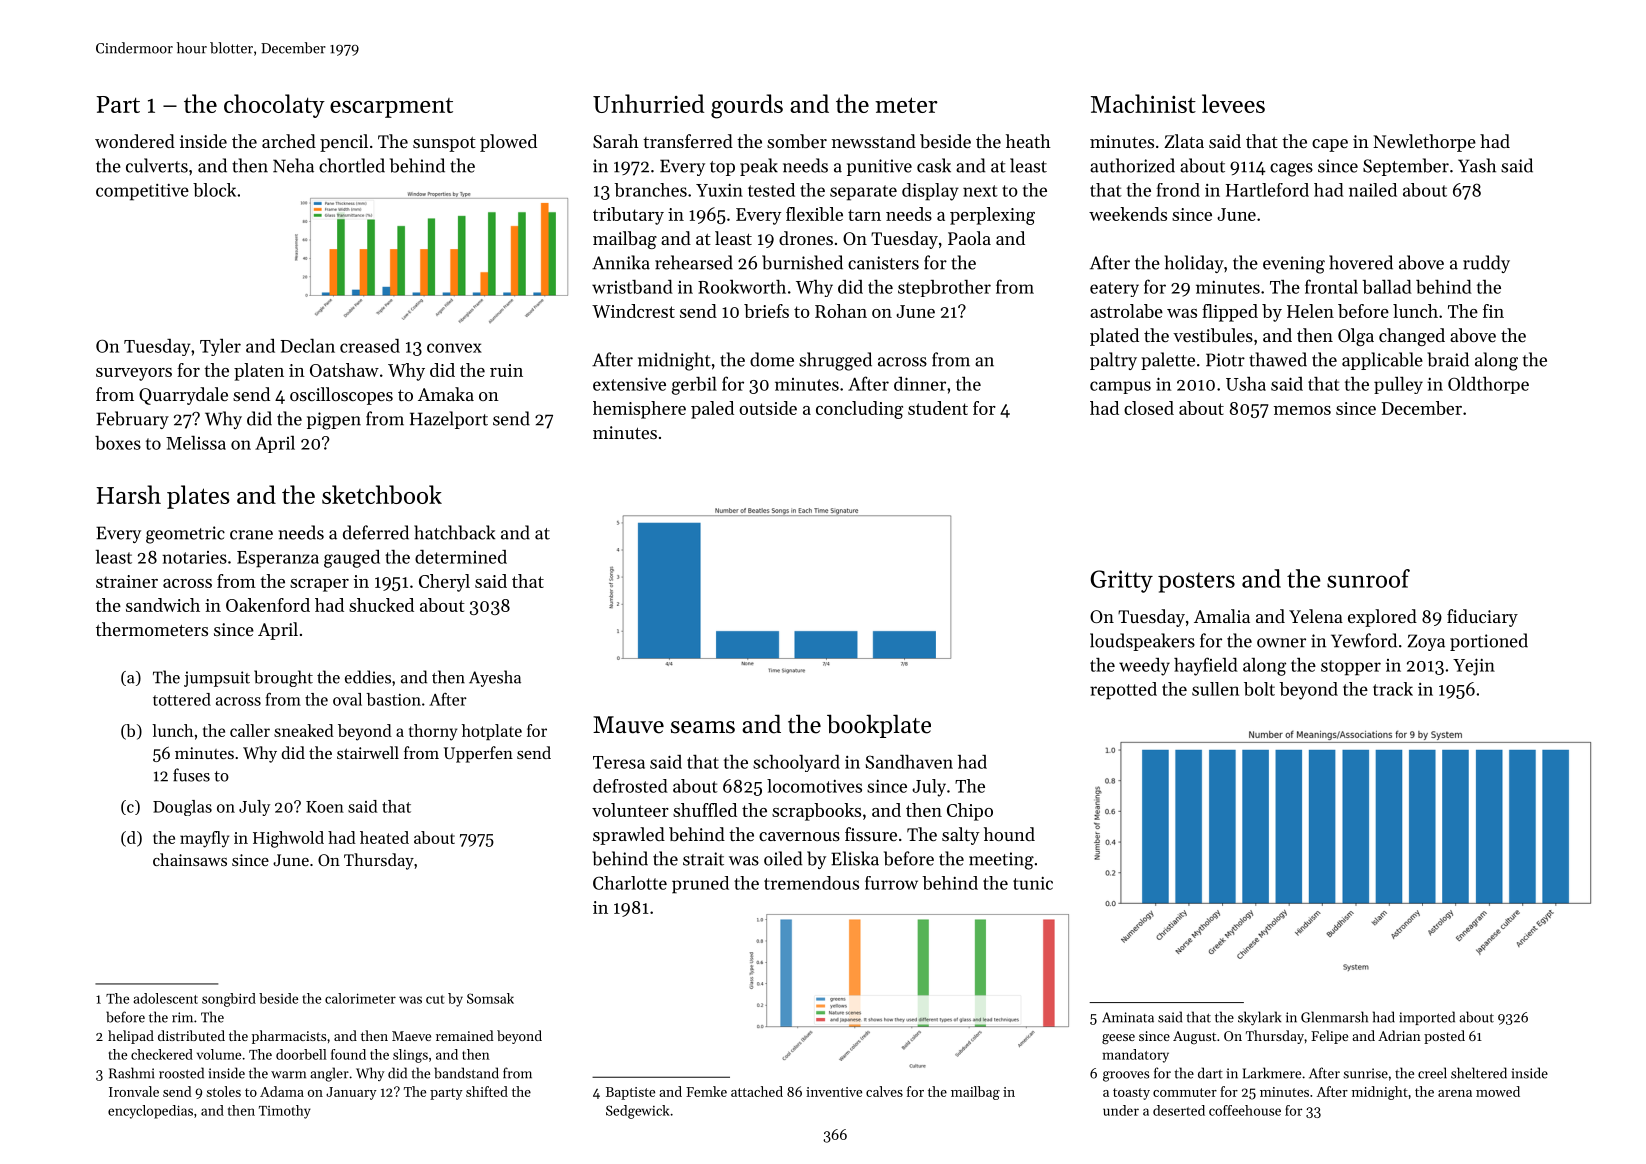  I want to click on sunroof, so click(1368, 578).
